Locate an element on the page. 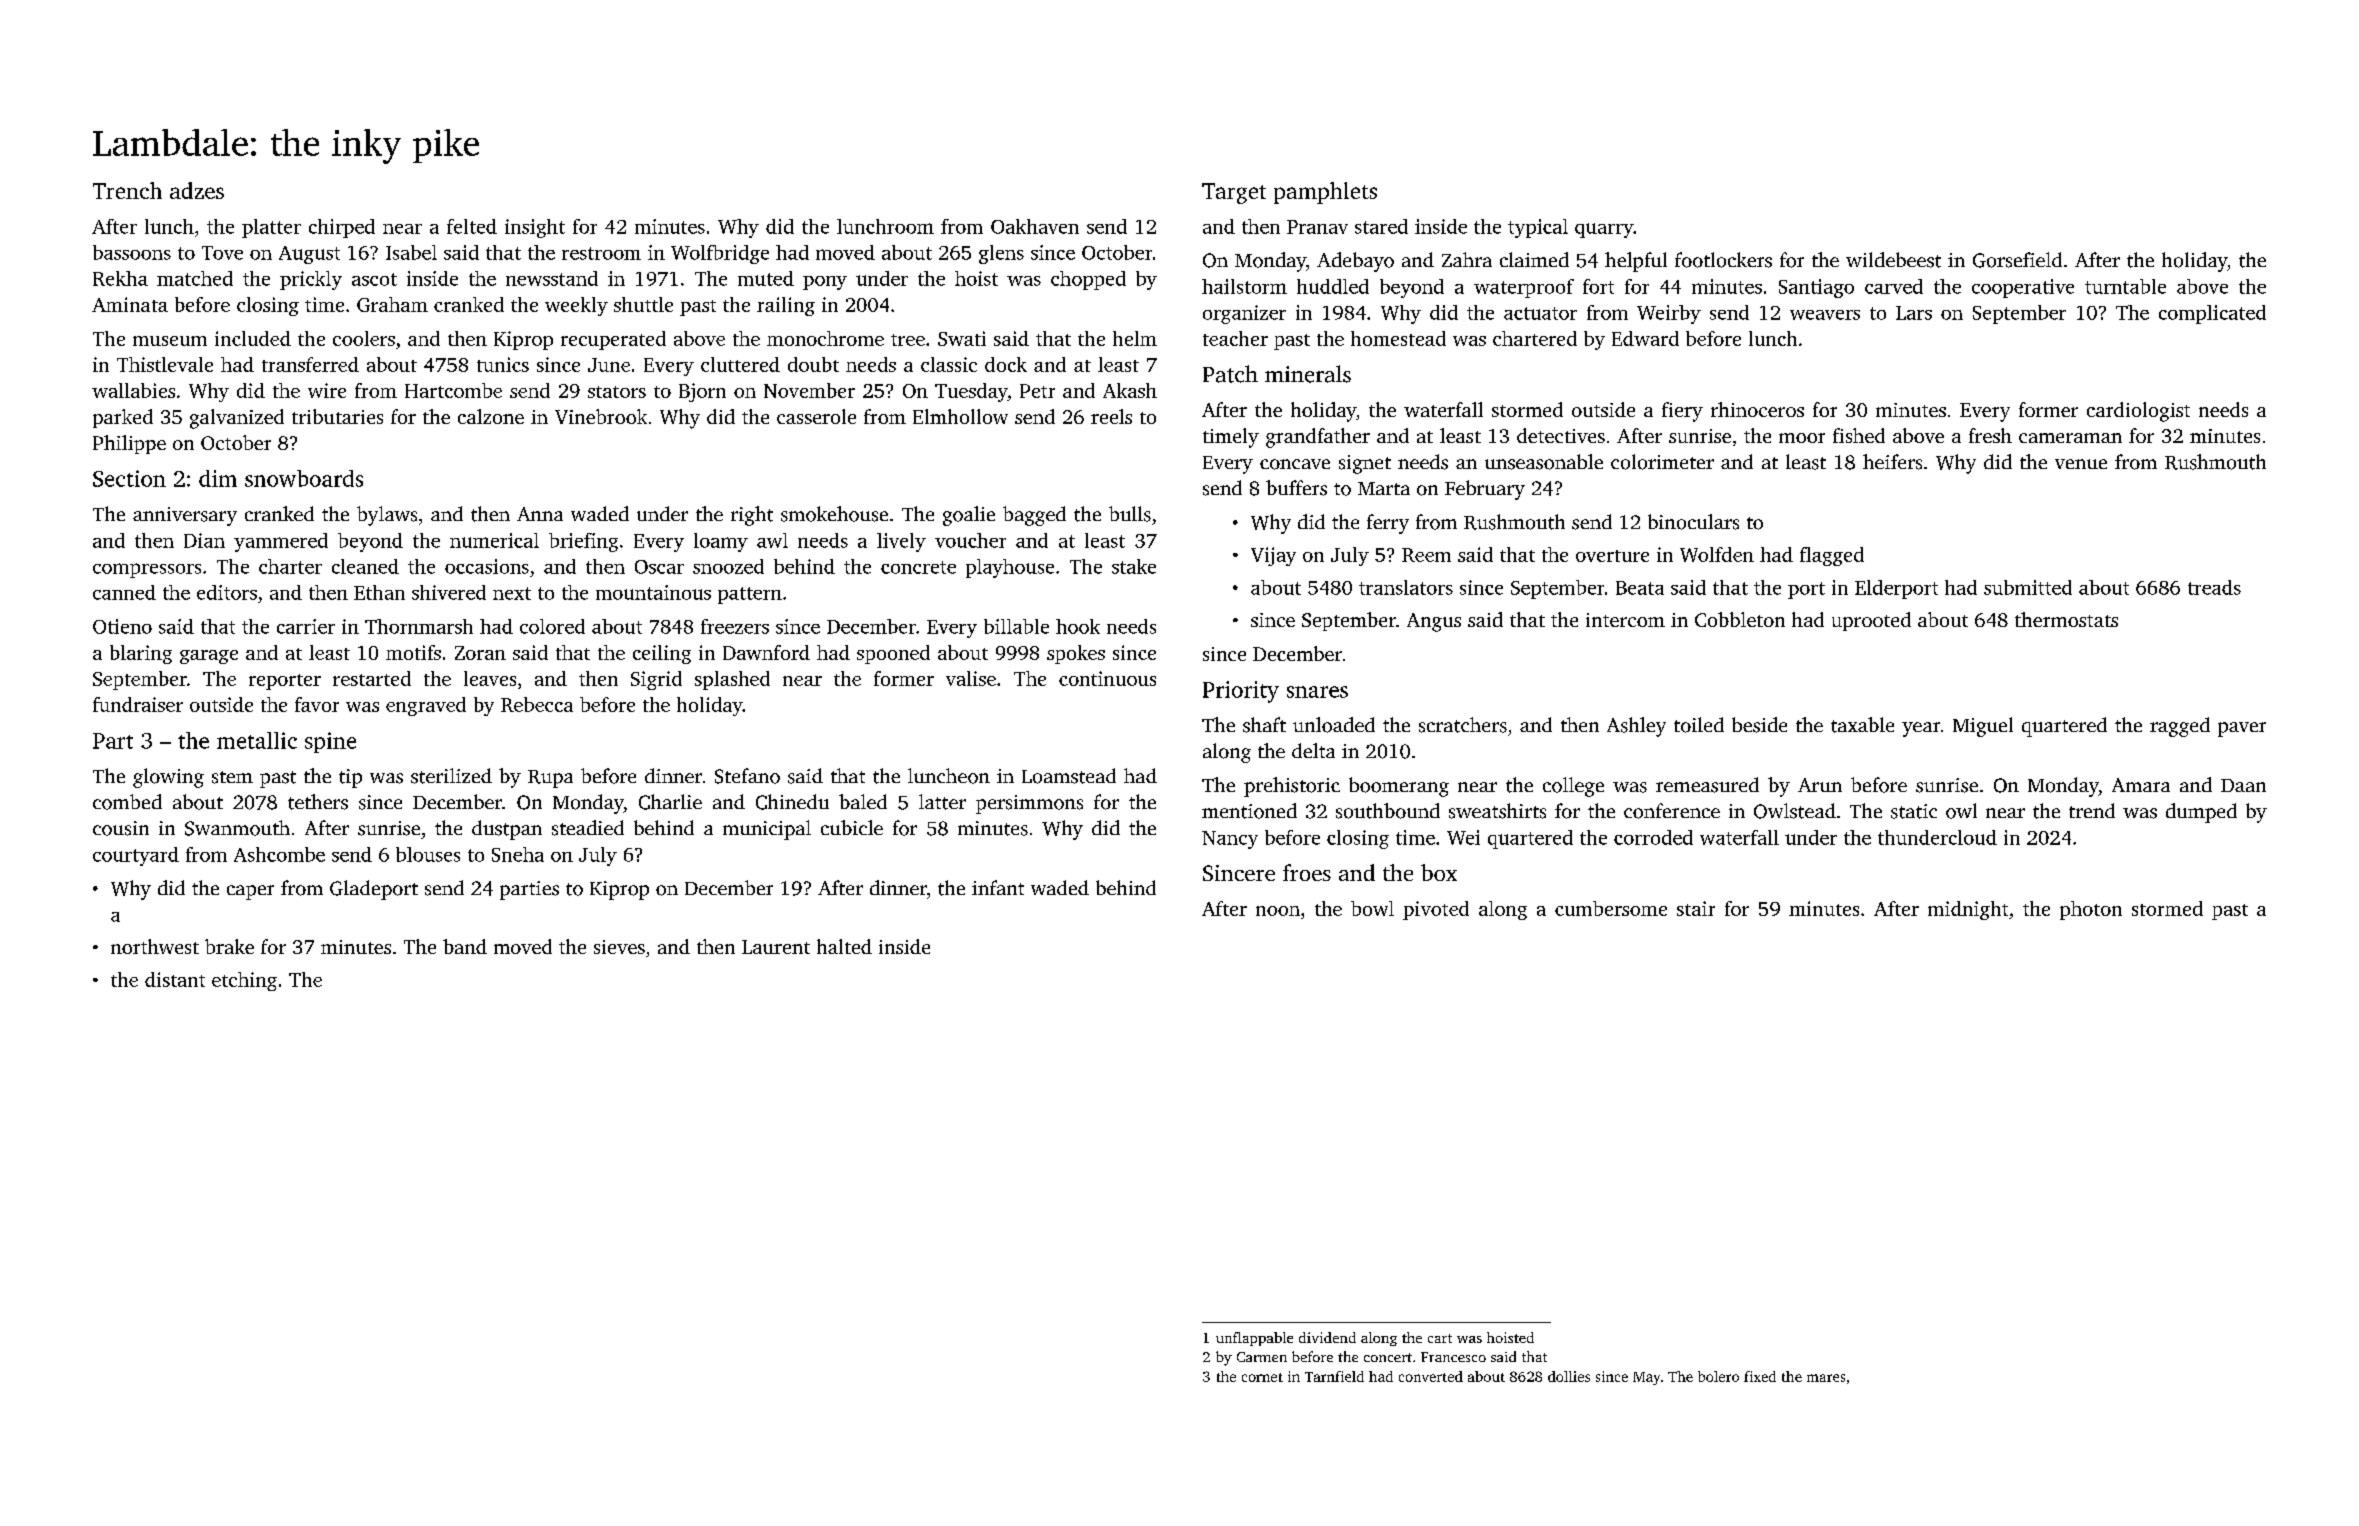  Ethan is located at coordinates (379, 592).
